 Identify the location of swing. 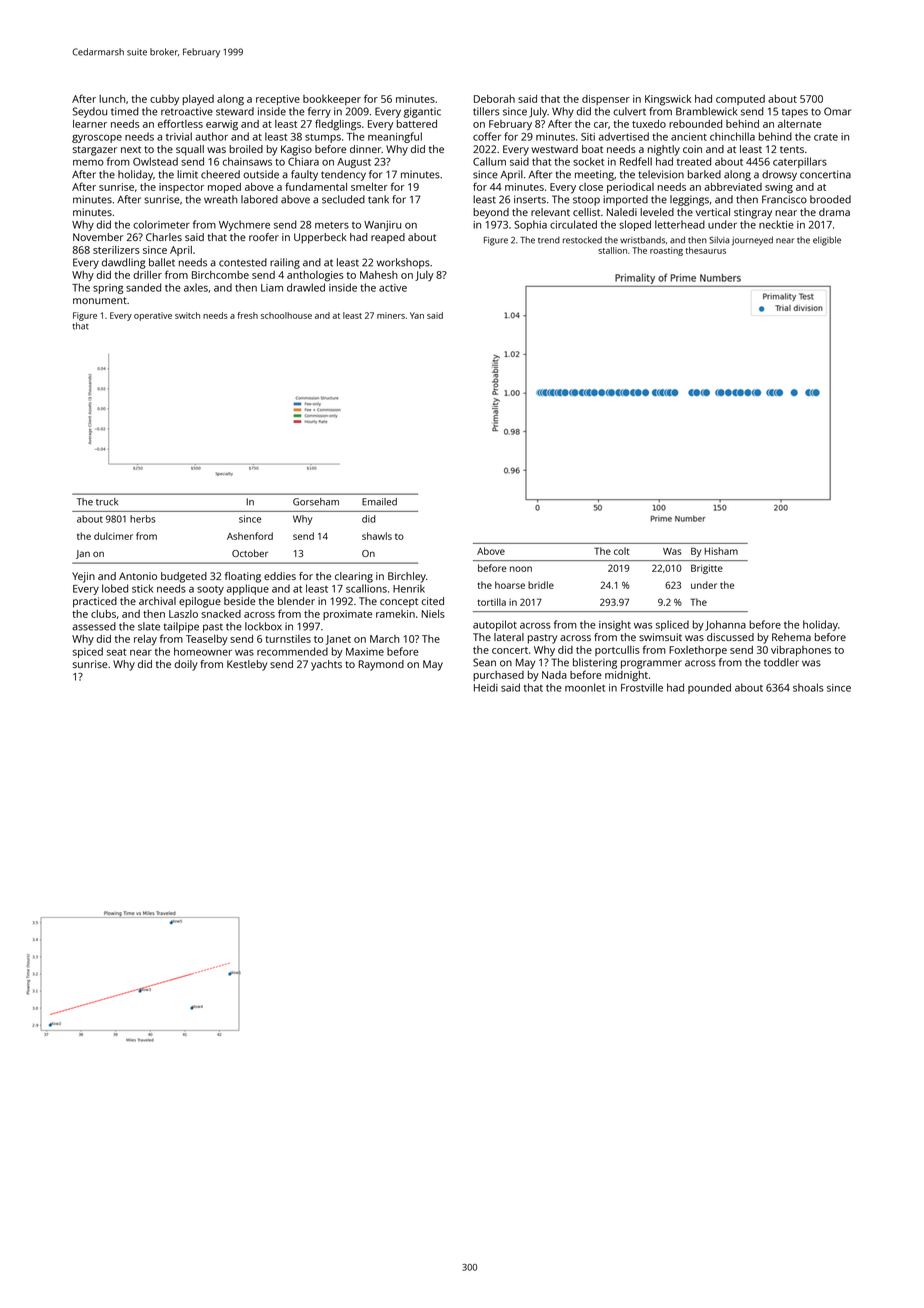
(779, 188).
